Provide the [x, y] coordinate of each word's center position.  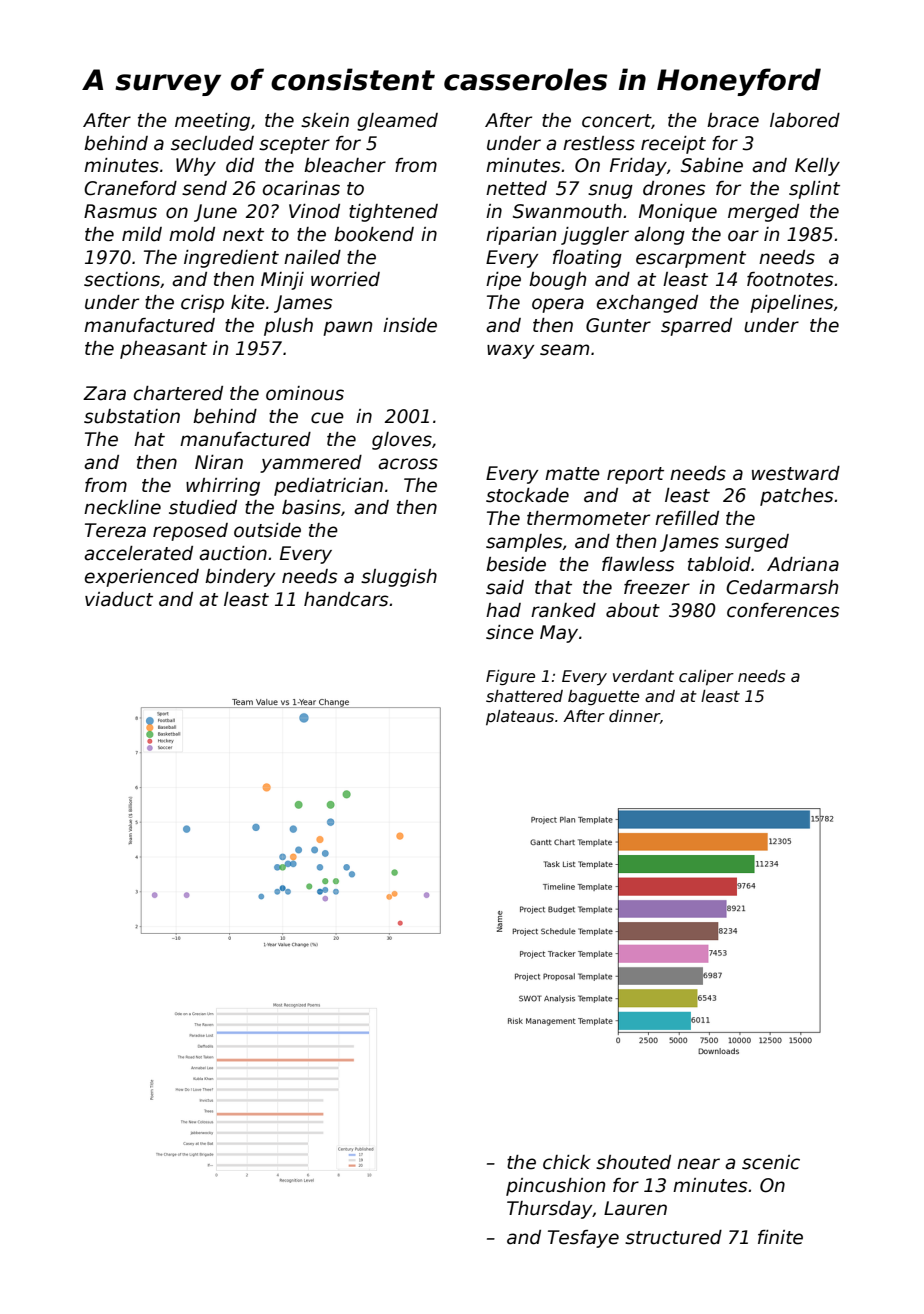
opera [558, 305]
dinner [634, 716]
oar [743, 236]
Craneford [130, 188]
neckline [122, 507]
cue [327, 418]
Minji [282, 281]
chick [567, 1162]
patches [796, 497]
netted [516, 188]
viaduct [119, 599]
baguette [603, 697]
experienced [142, 578]
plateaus [520, 717]
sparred [696, 327]
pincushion [555, 1187]
